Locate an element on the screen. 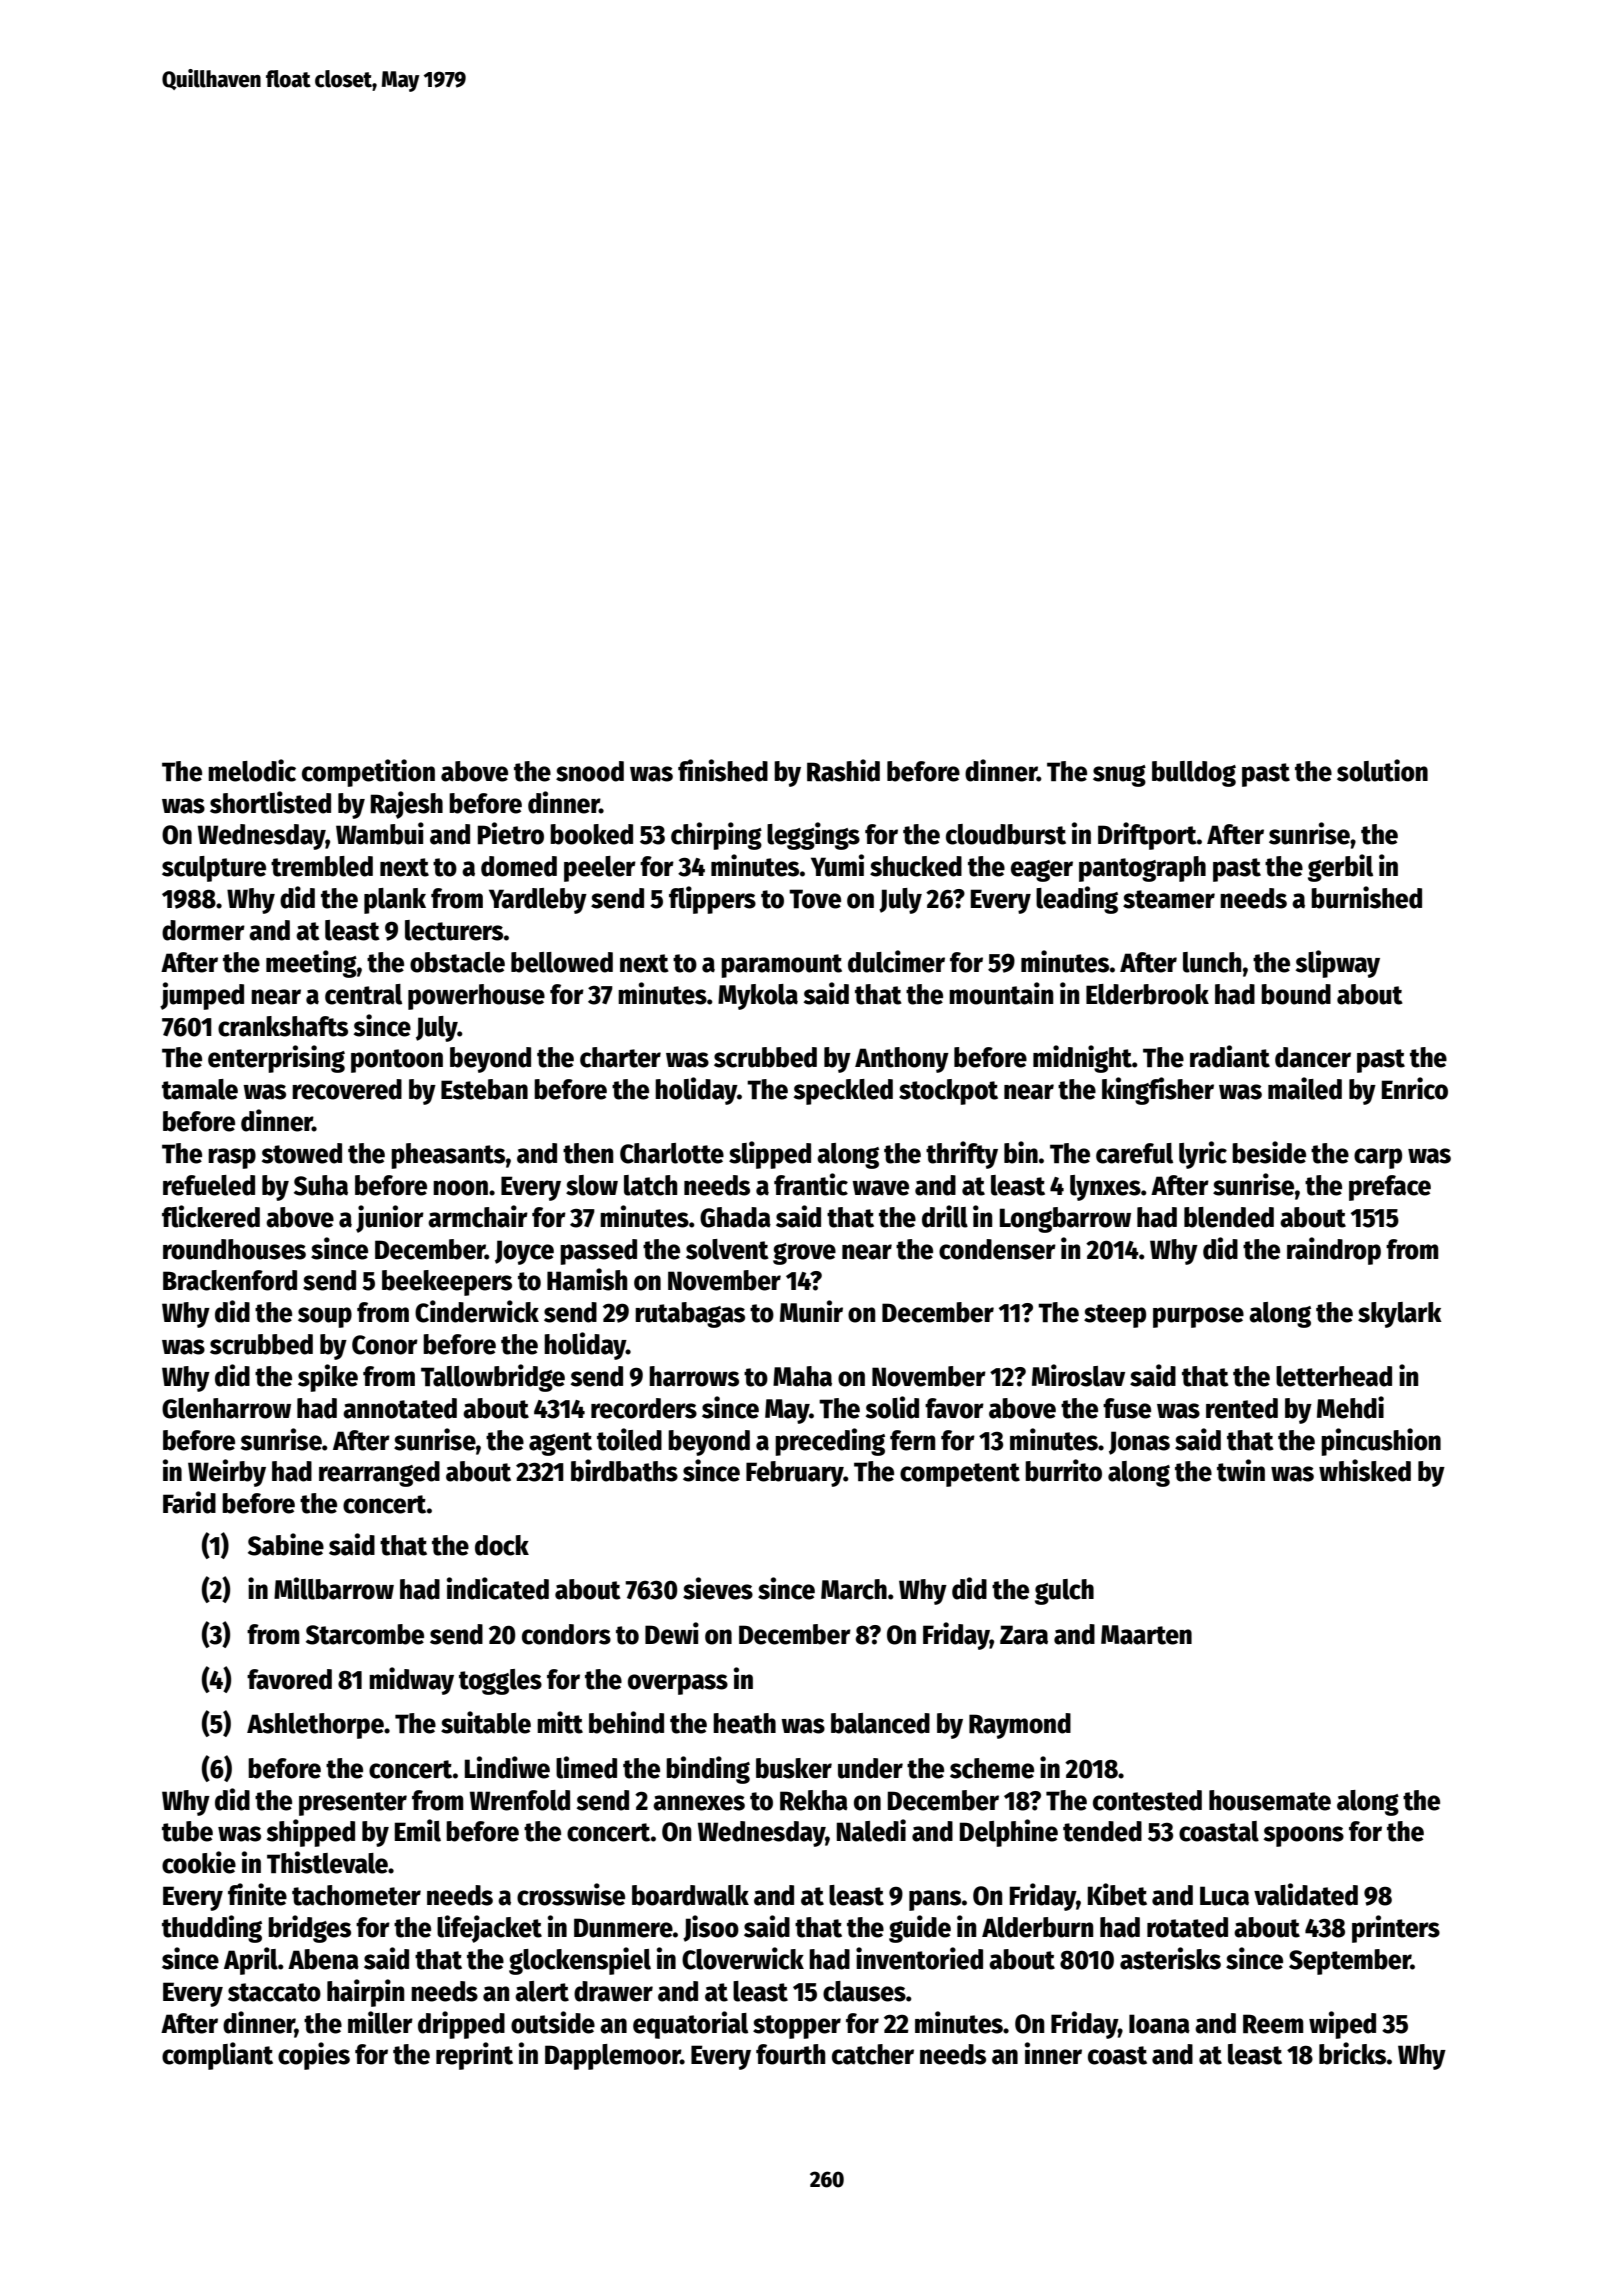 This screenshot has width=1620, height=2292. blended is located at coordinates (1229, 1217).
